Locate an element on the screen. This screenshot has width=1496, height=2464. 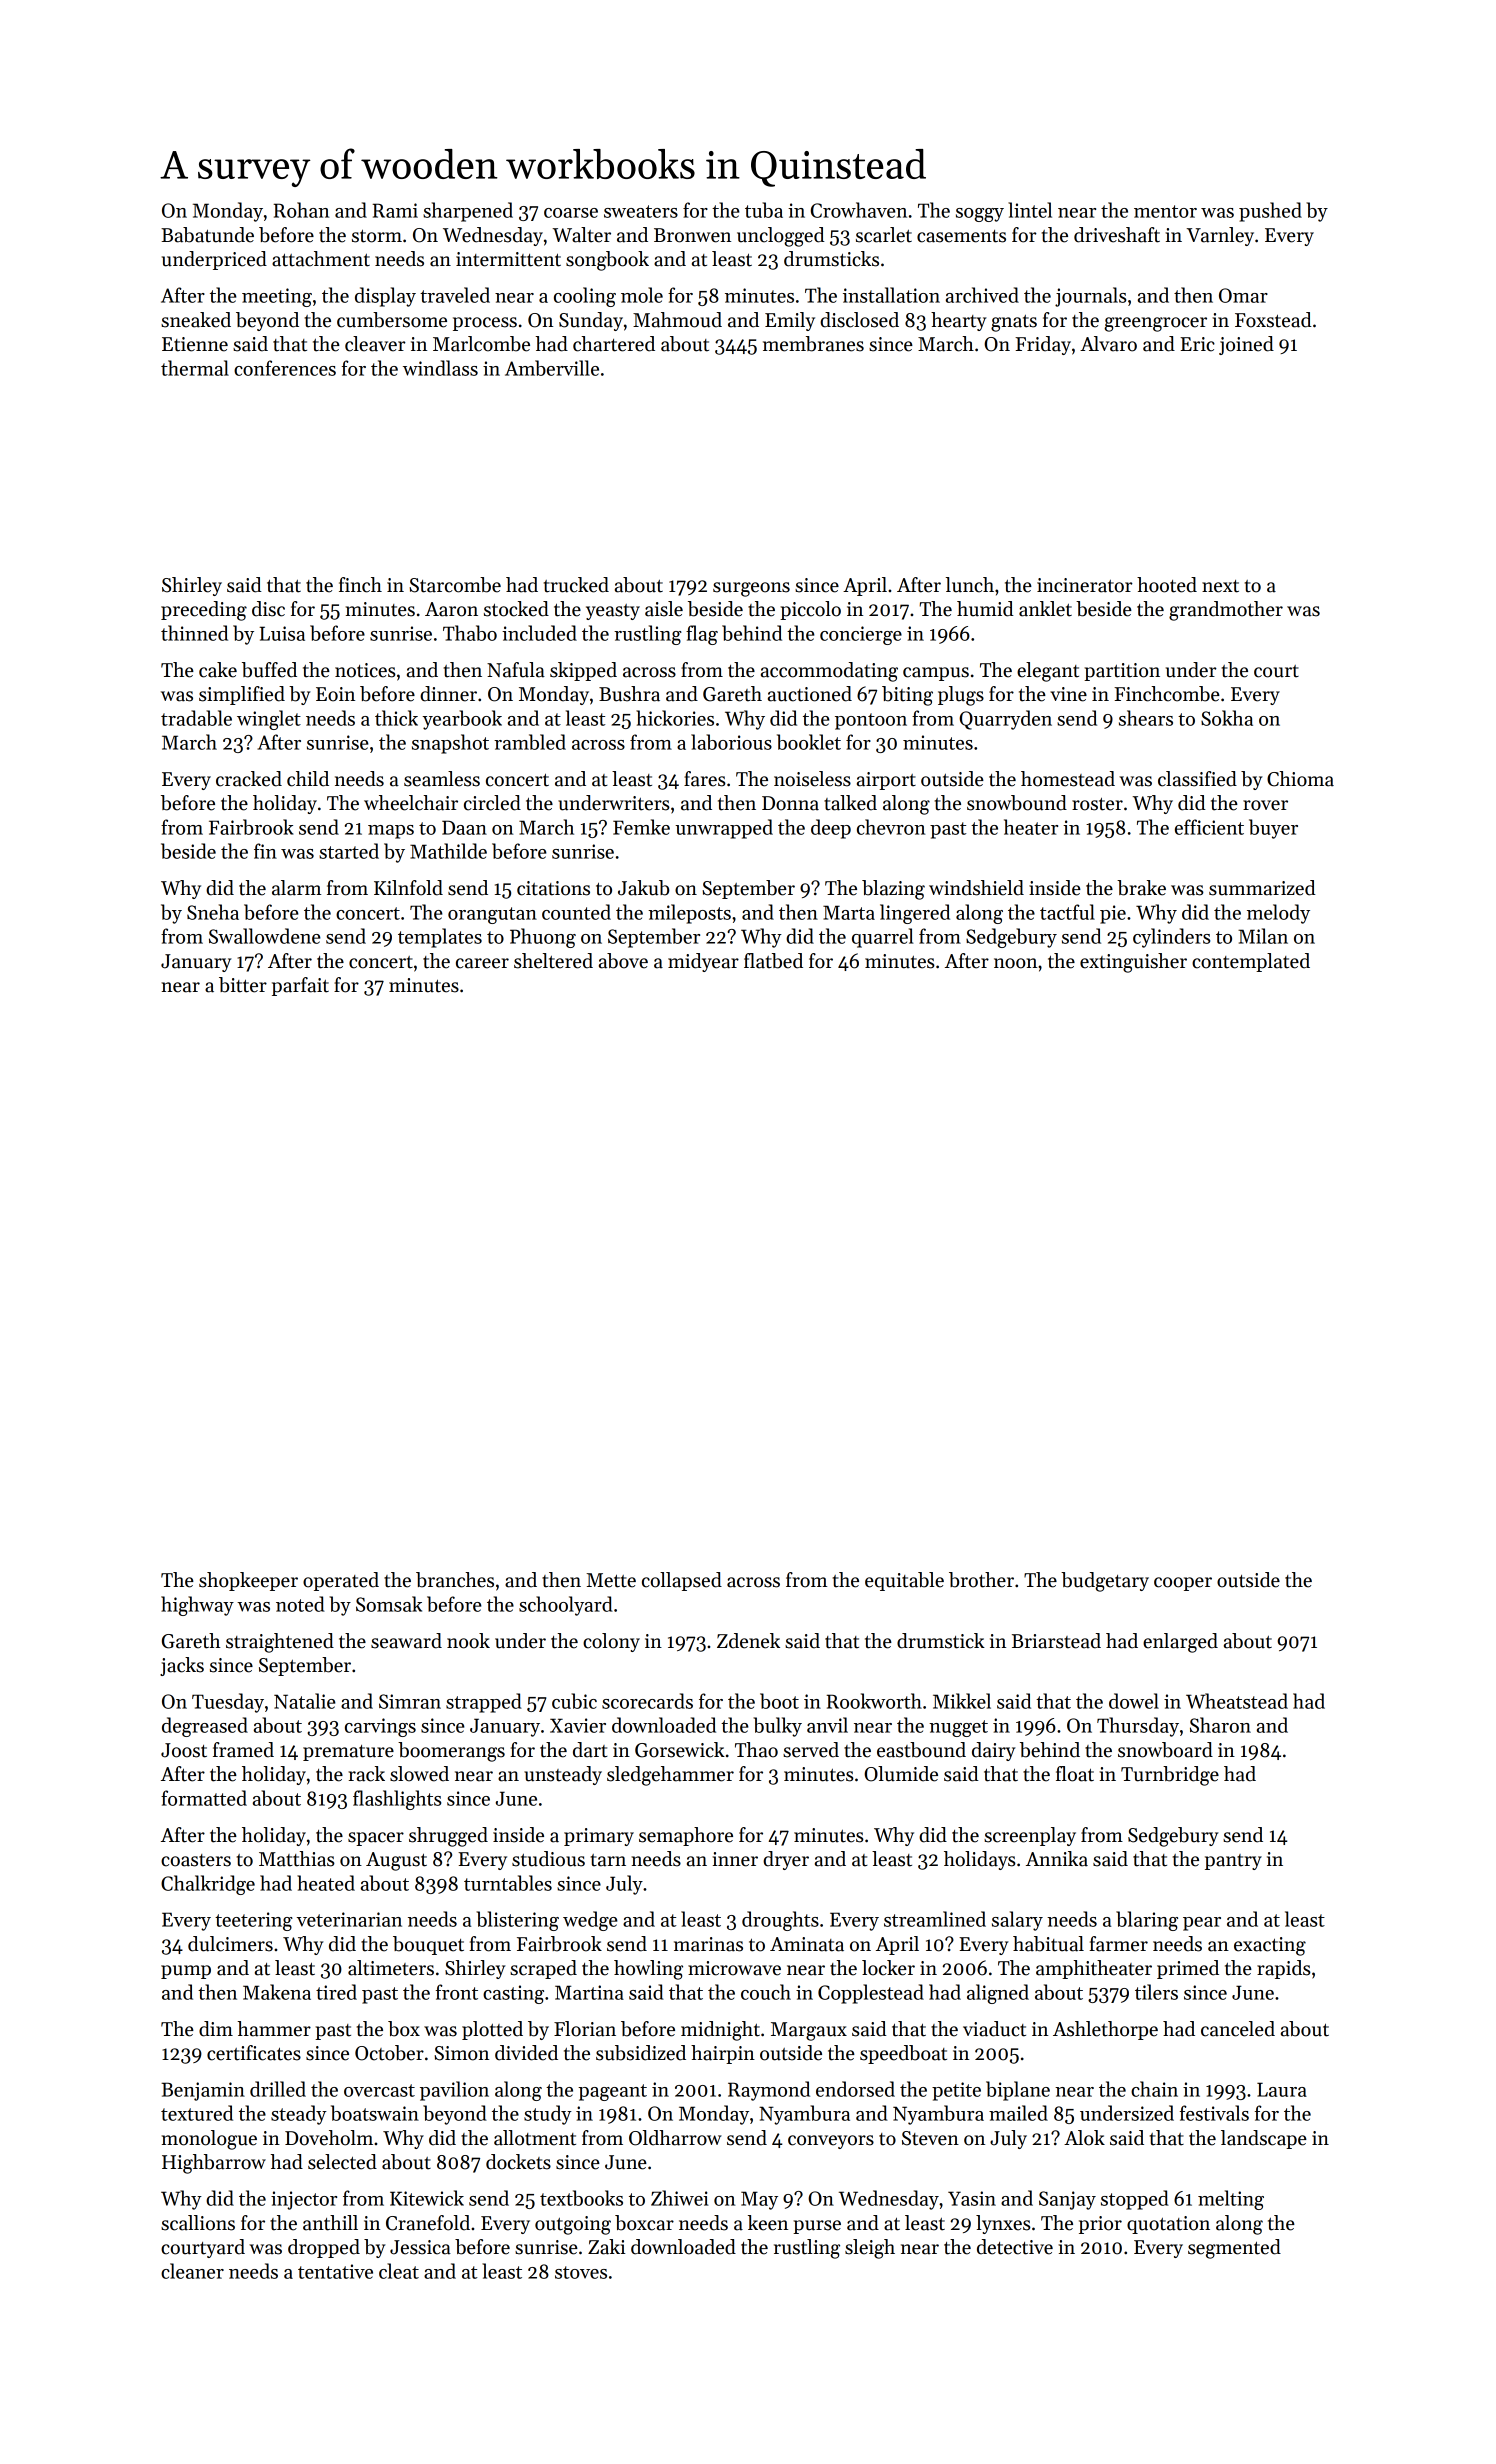
Sneha is located at coordinates (213, 912).
